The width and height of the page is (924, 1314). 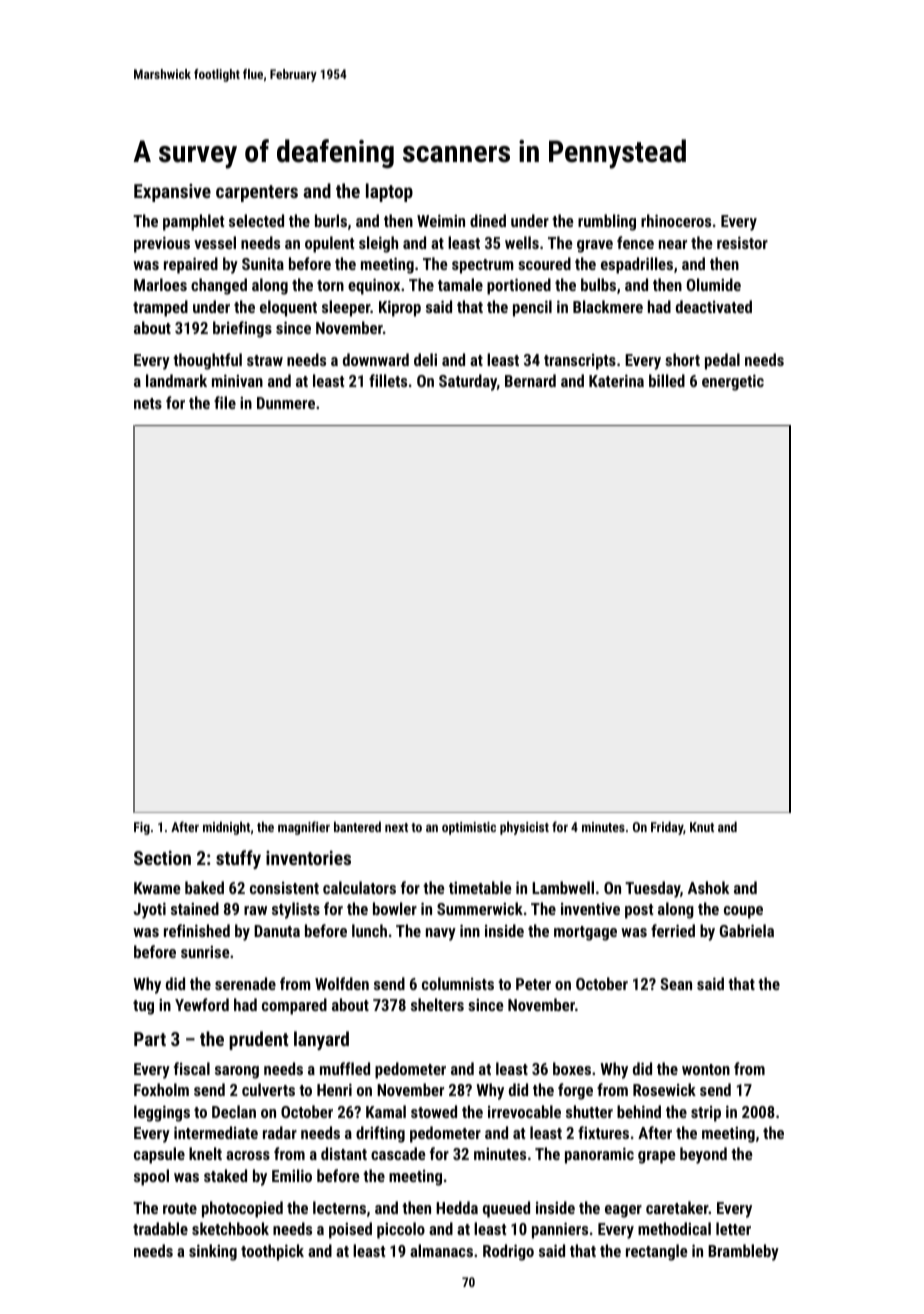 I want to click on rhinoceros, so click(x=676, y=220).
